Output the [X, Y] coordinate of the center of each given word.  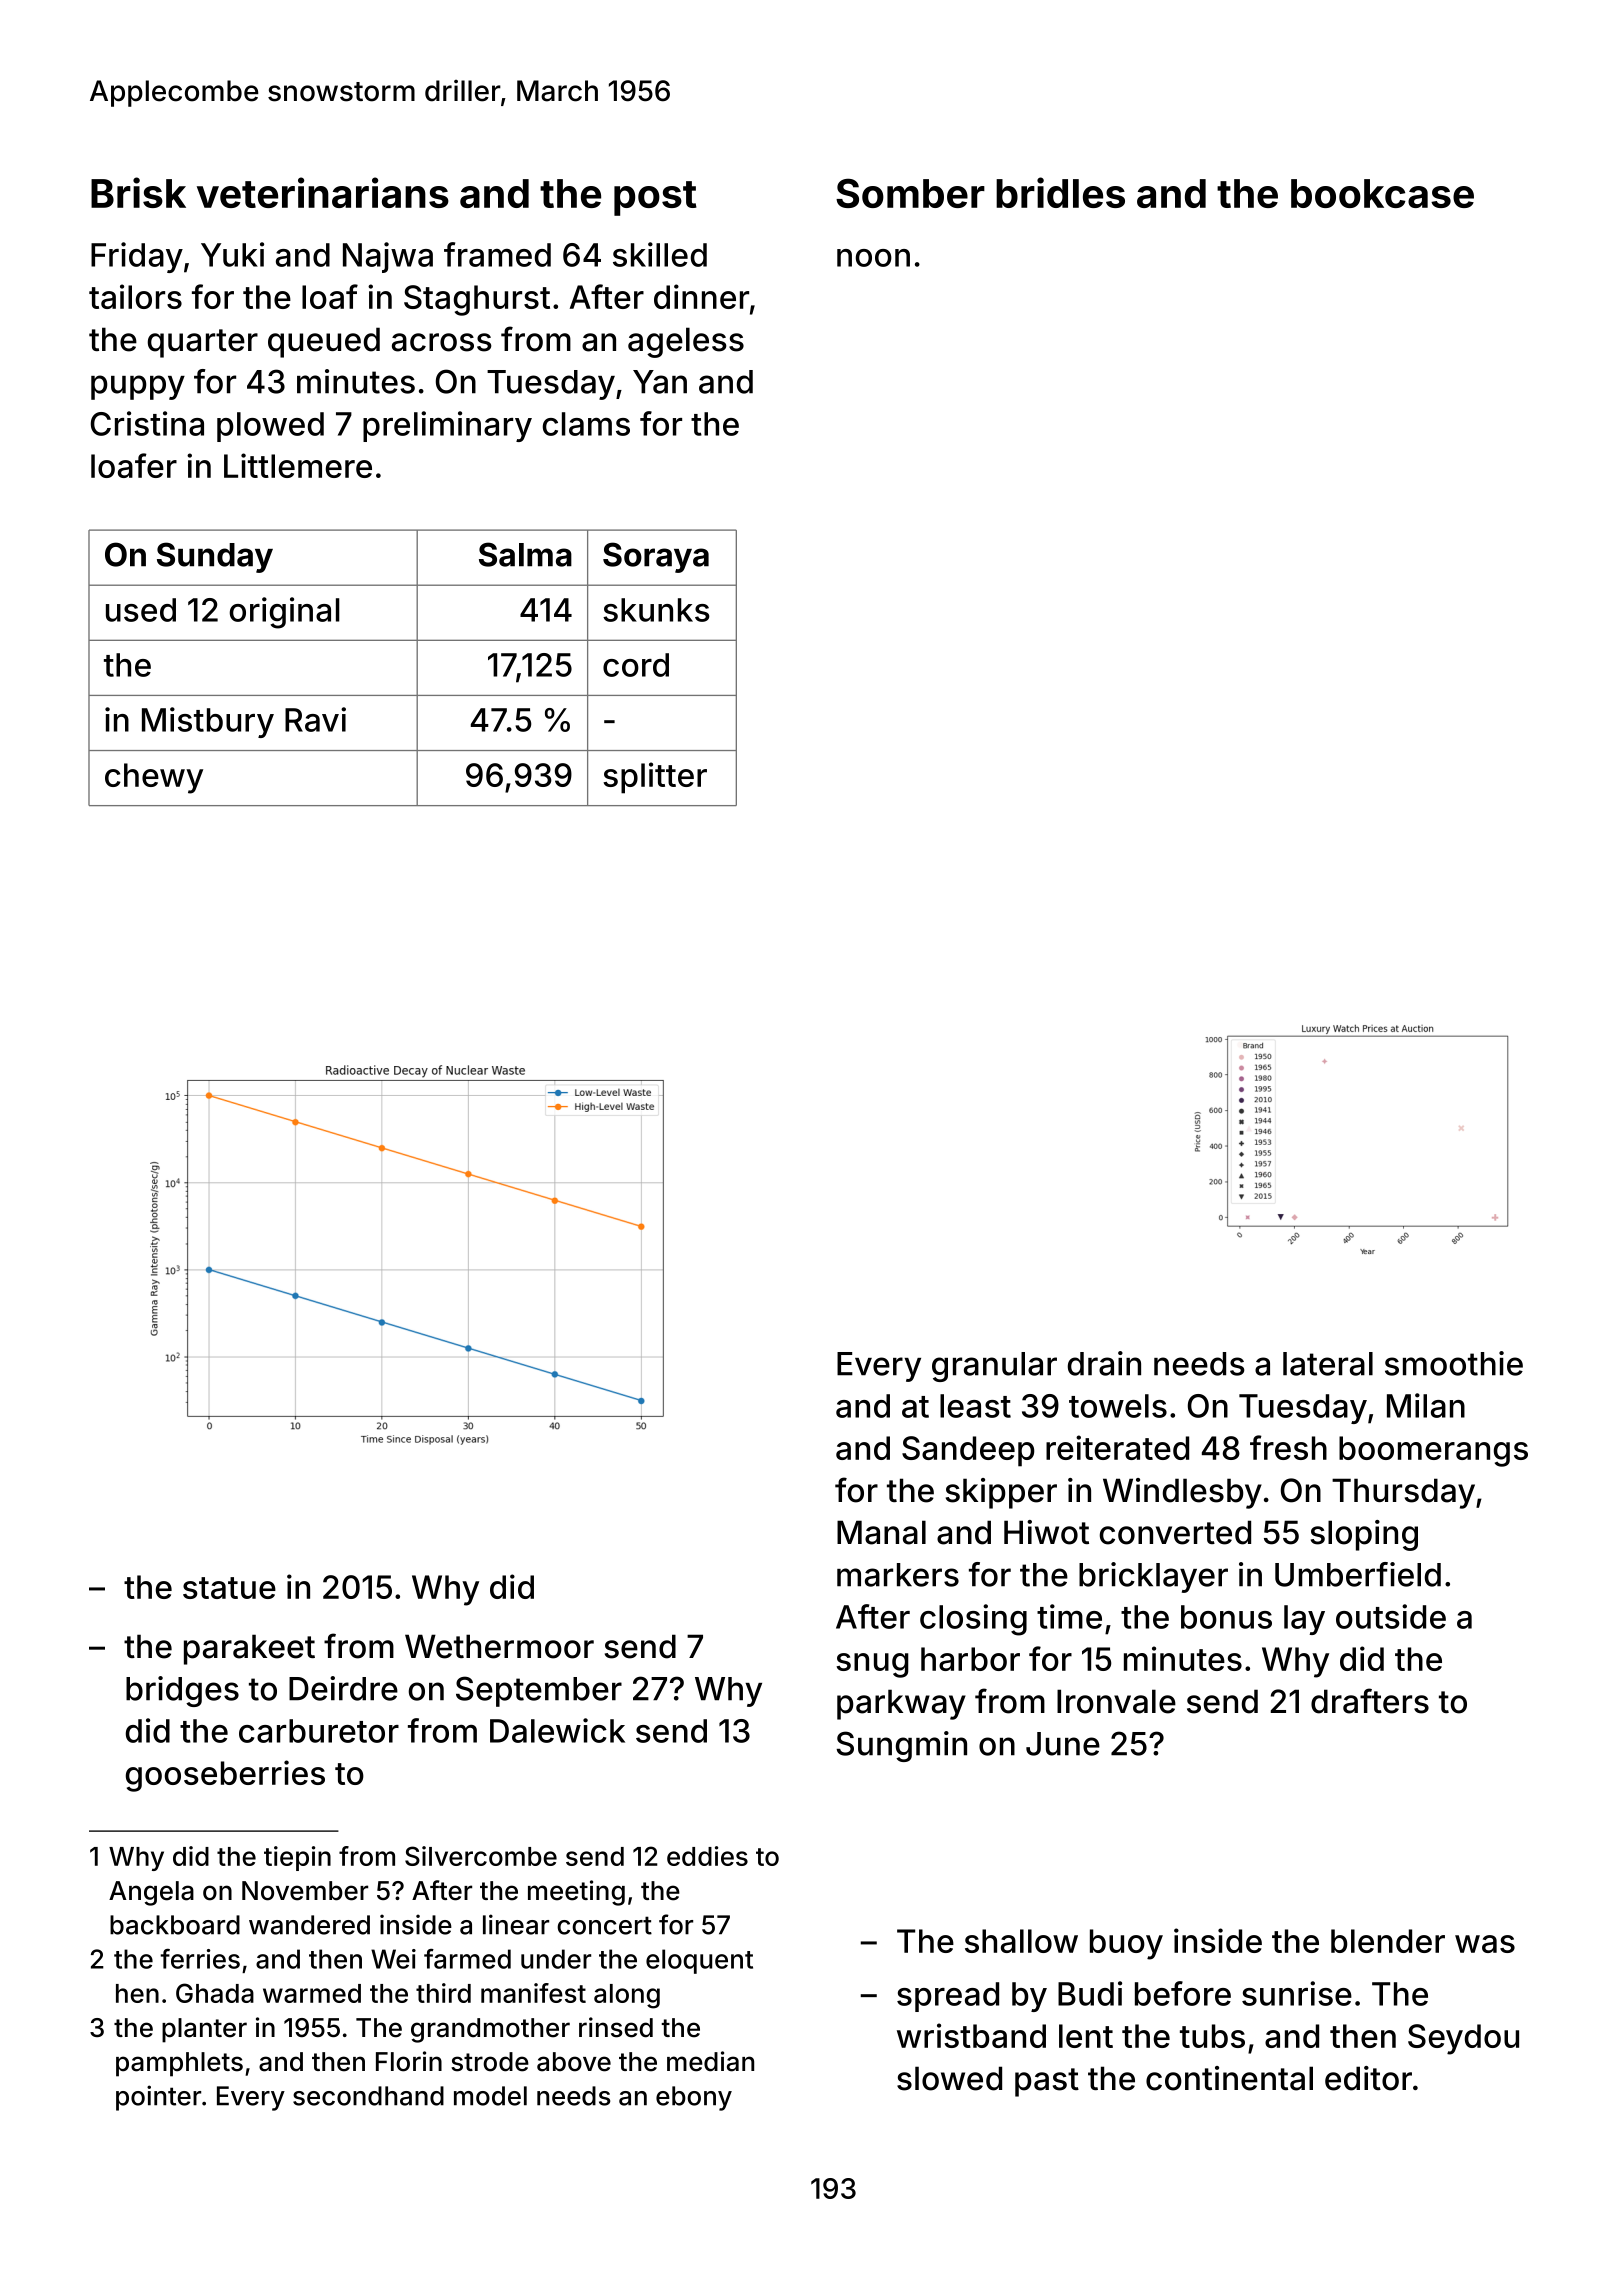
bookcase [1382, 193]
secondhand [368, 2096]
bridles [1060, 192]
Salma [525, 554]
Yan [660, 382]
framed [497, 254]
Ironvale [1116, 1701]
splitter [655, 778]
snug [872, 1665]
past [1047, 2082]
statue [229, 1588]
